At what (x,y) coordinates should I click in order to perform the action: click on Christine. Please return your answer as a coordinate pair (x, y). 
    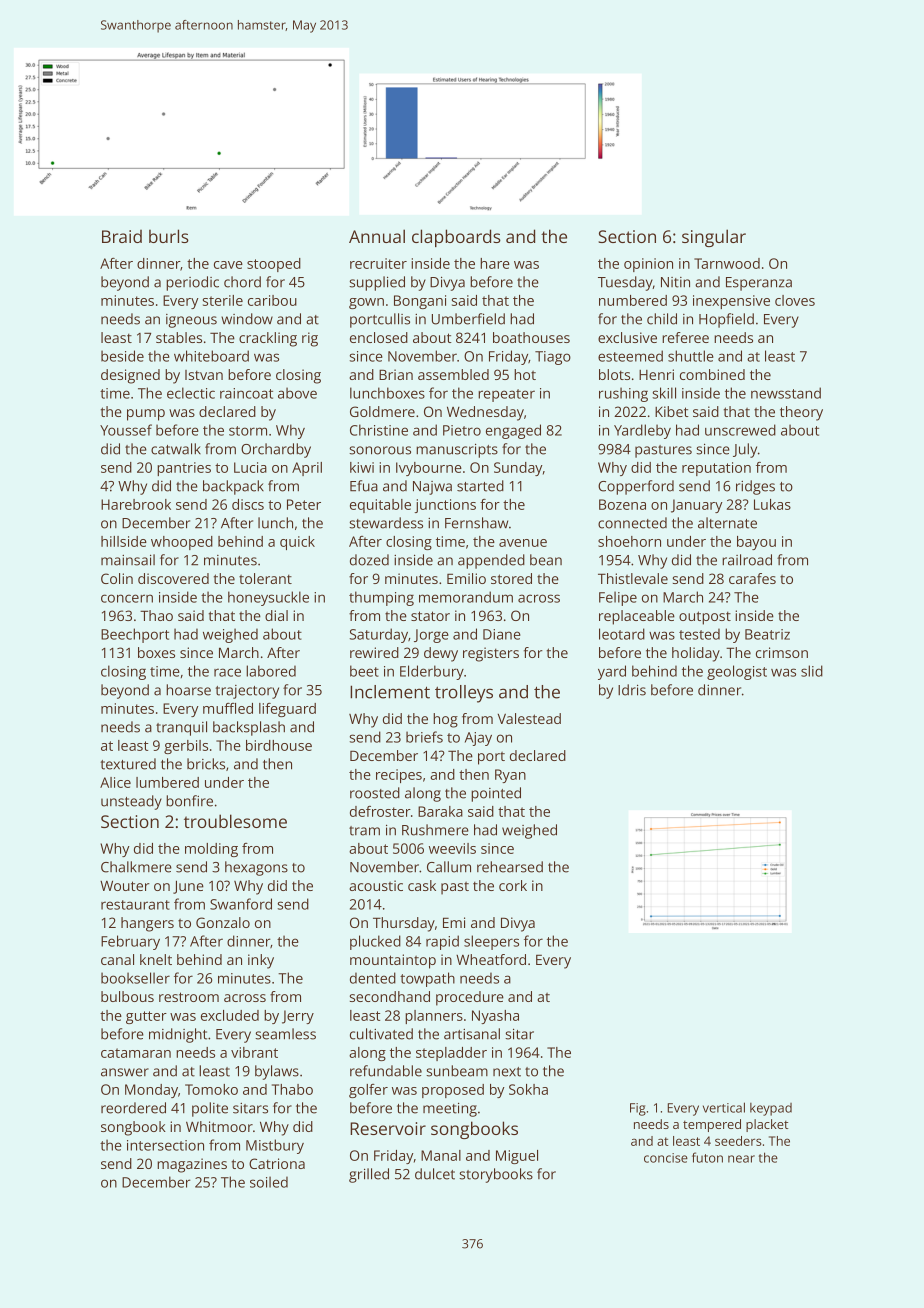
    Looking at the image, I should click on (379, 430).
